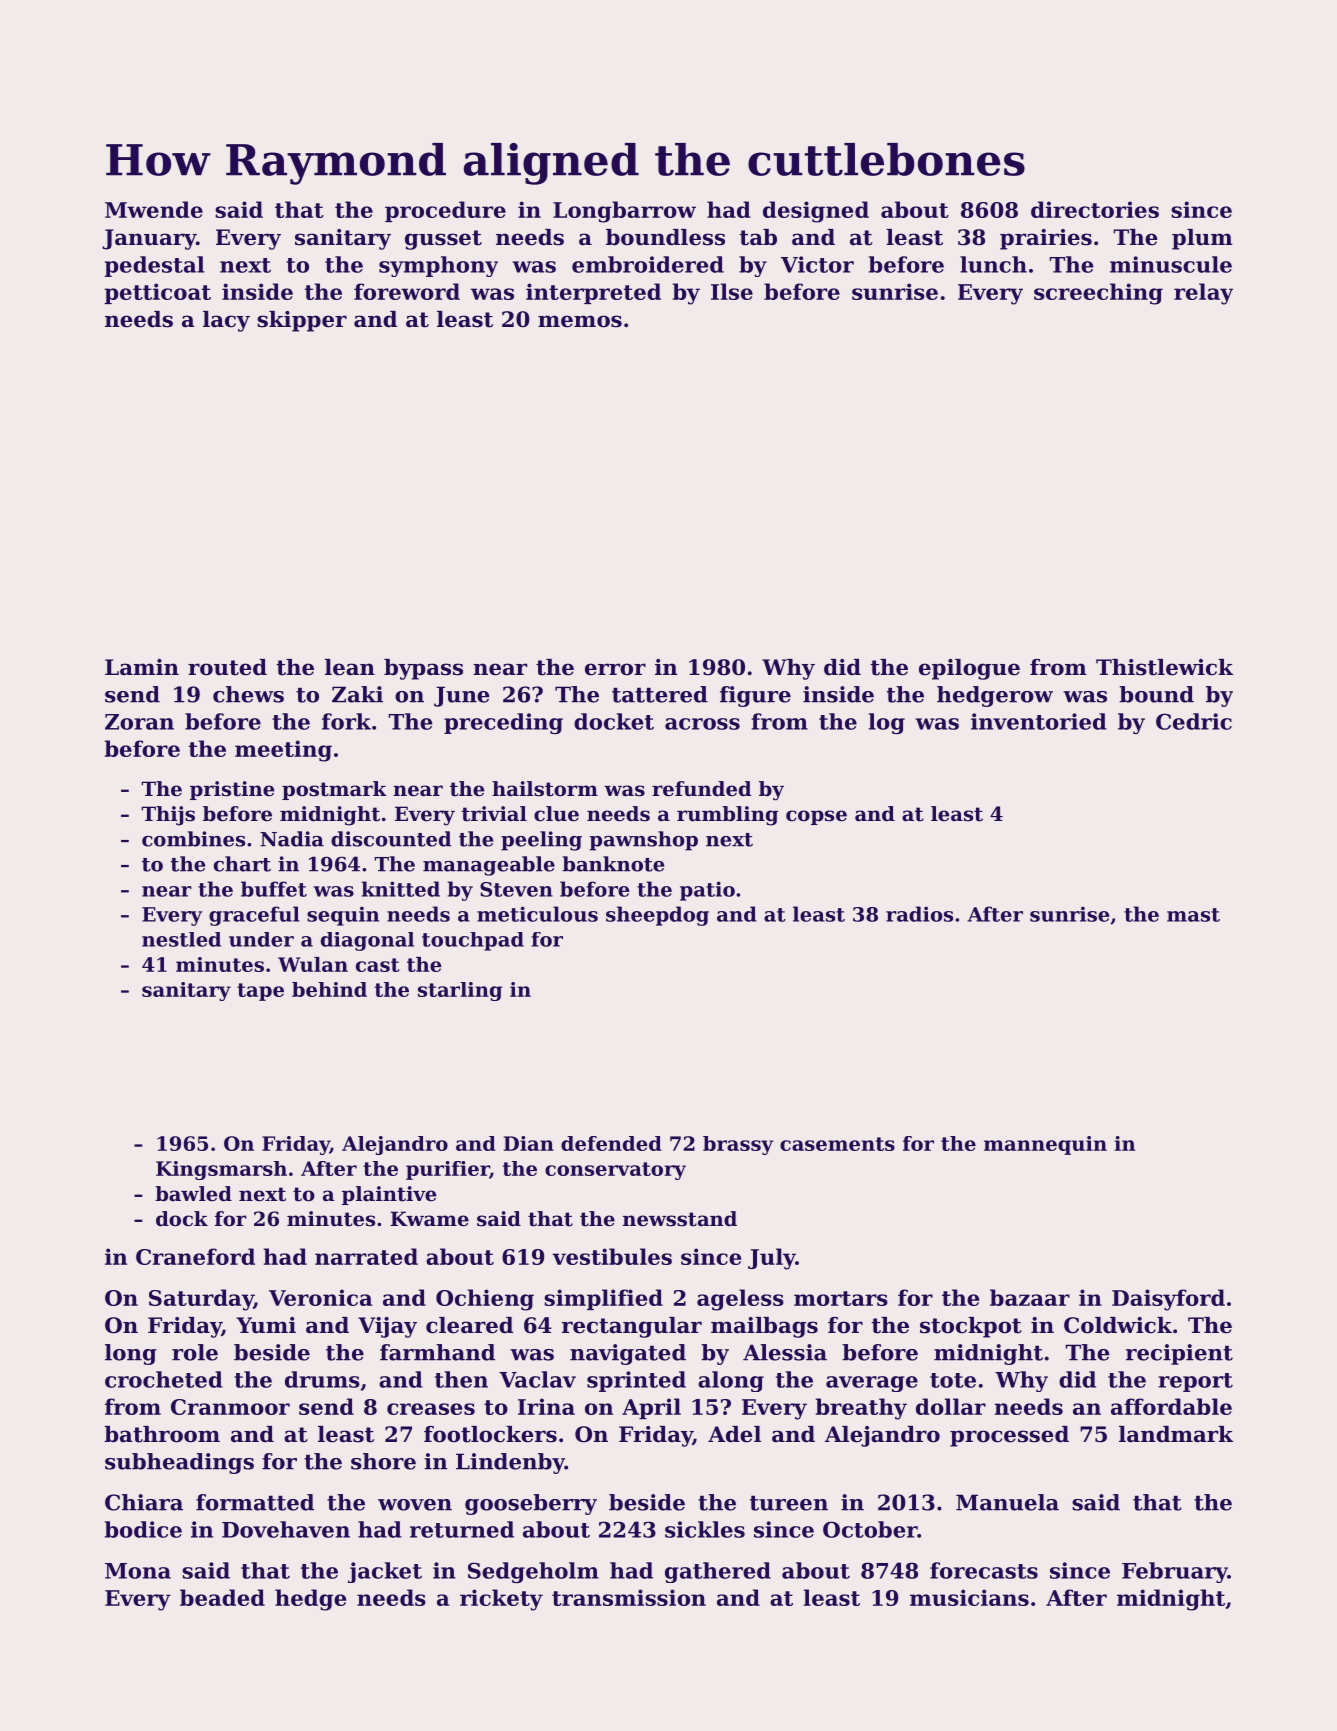 This image has height=1731, width=1337. Describe the element at coordinates (772, 1259) in the image. I see `July` at that location.
